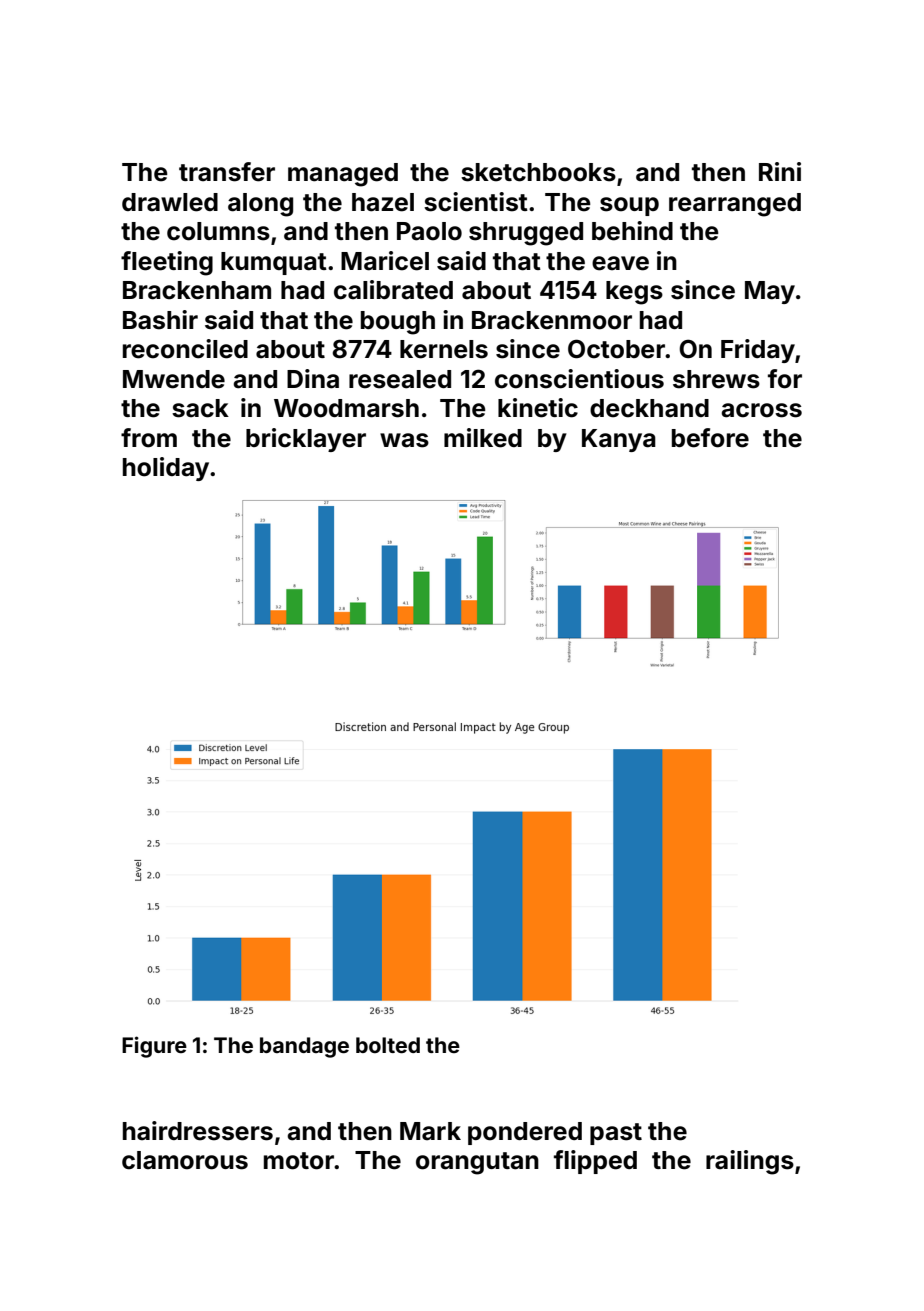 This page has width=924, height=1311. What do you see at coordinates (429, 231) in the page?
I see `Paolo` at bounding box center [429, 231].
